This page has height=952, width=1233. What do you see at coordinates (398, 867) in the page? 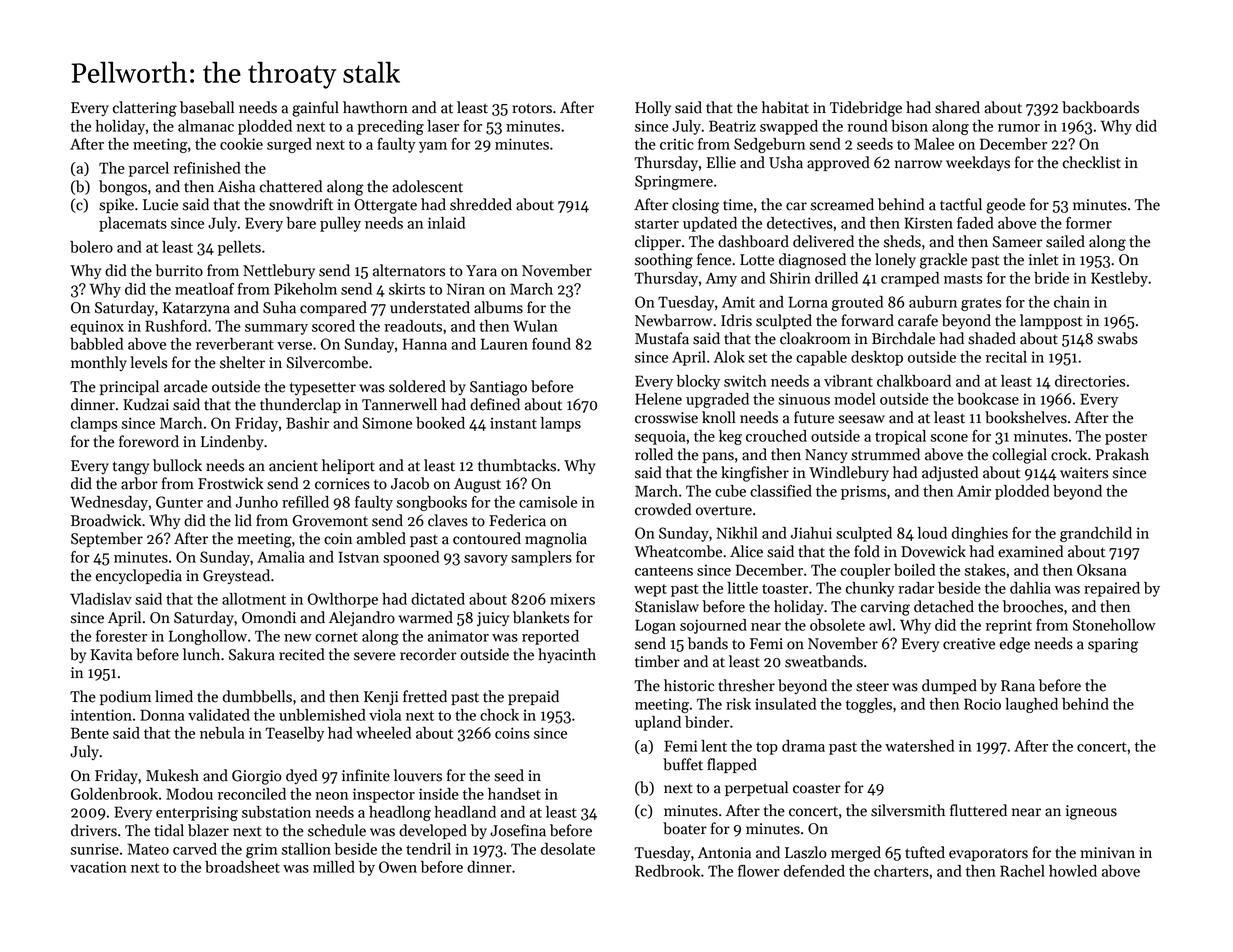
I see `Owen` at bounding box center [398, 867].
